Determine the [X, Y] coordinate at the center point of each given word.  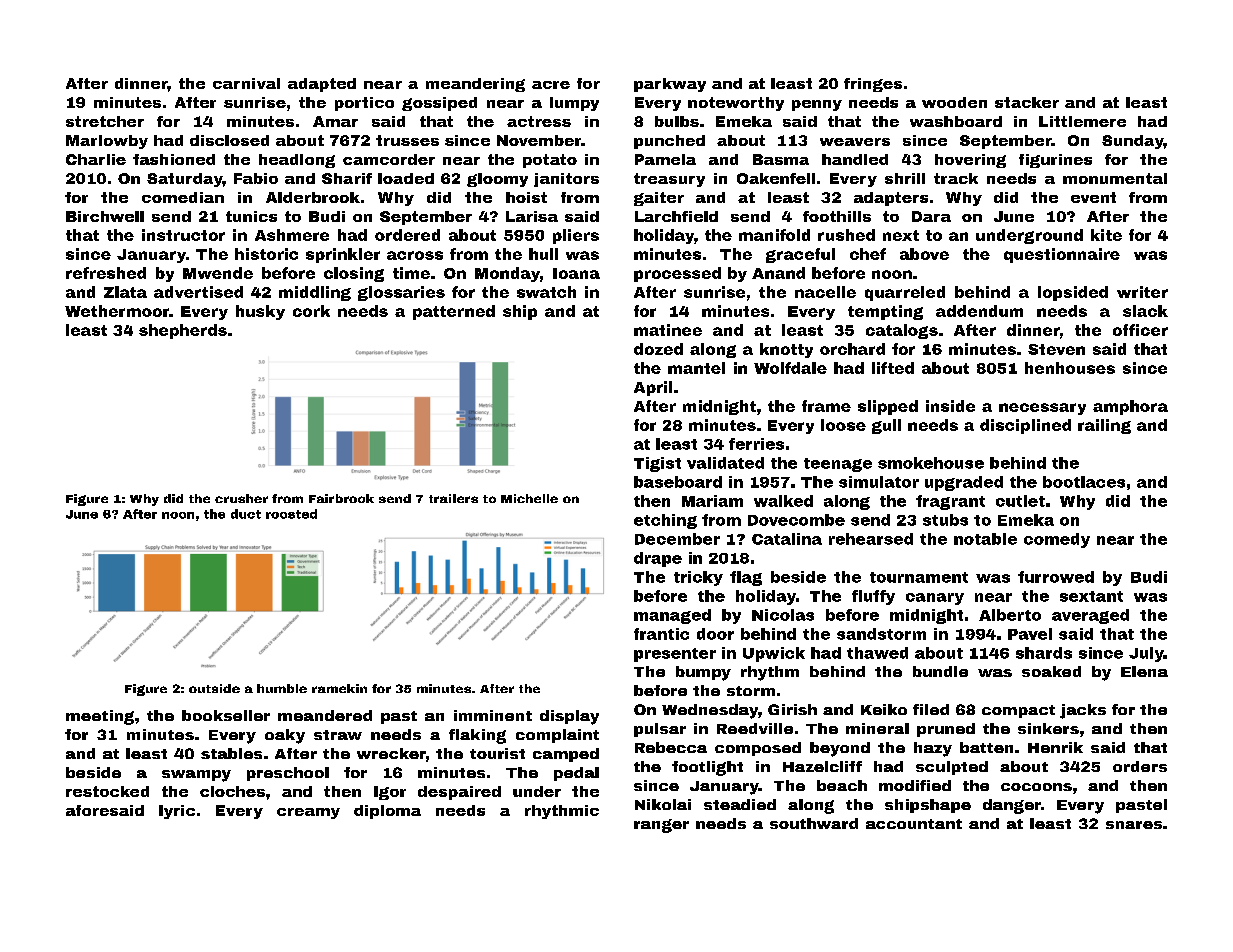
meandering [475, 85]
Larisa [532, 216]
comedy [1057, 540]
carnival [246, 83]
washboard [956, 121]
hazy [933, 749]
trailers [453, 498]
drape [658, 559]
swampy [196, 776]
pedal [576, 774]
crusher [241, 498]
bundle [940, 671]
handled [855, 159]
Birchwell [105, 216]
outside [214, 688]
